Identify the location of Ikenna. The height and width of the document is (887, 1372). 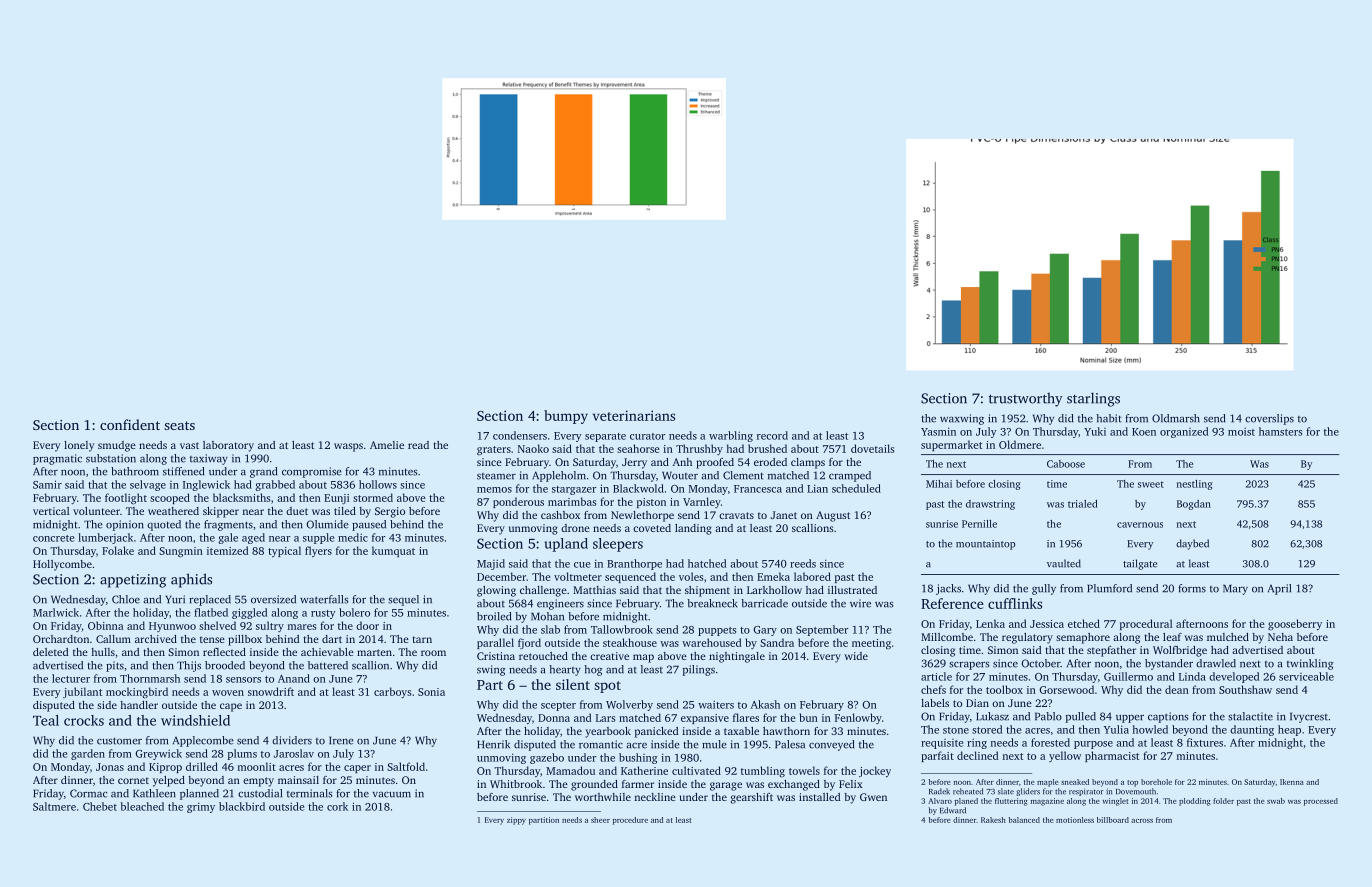
(1292, 782).
